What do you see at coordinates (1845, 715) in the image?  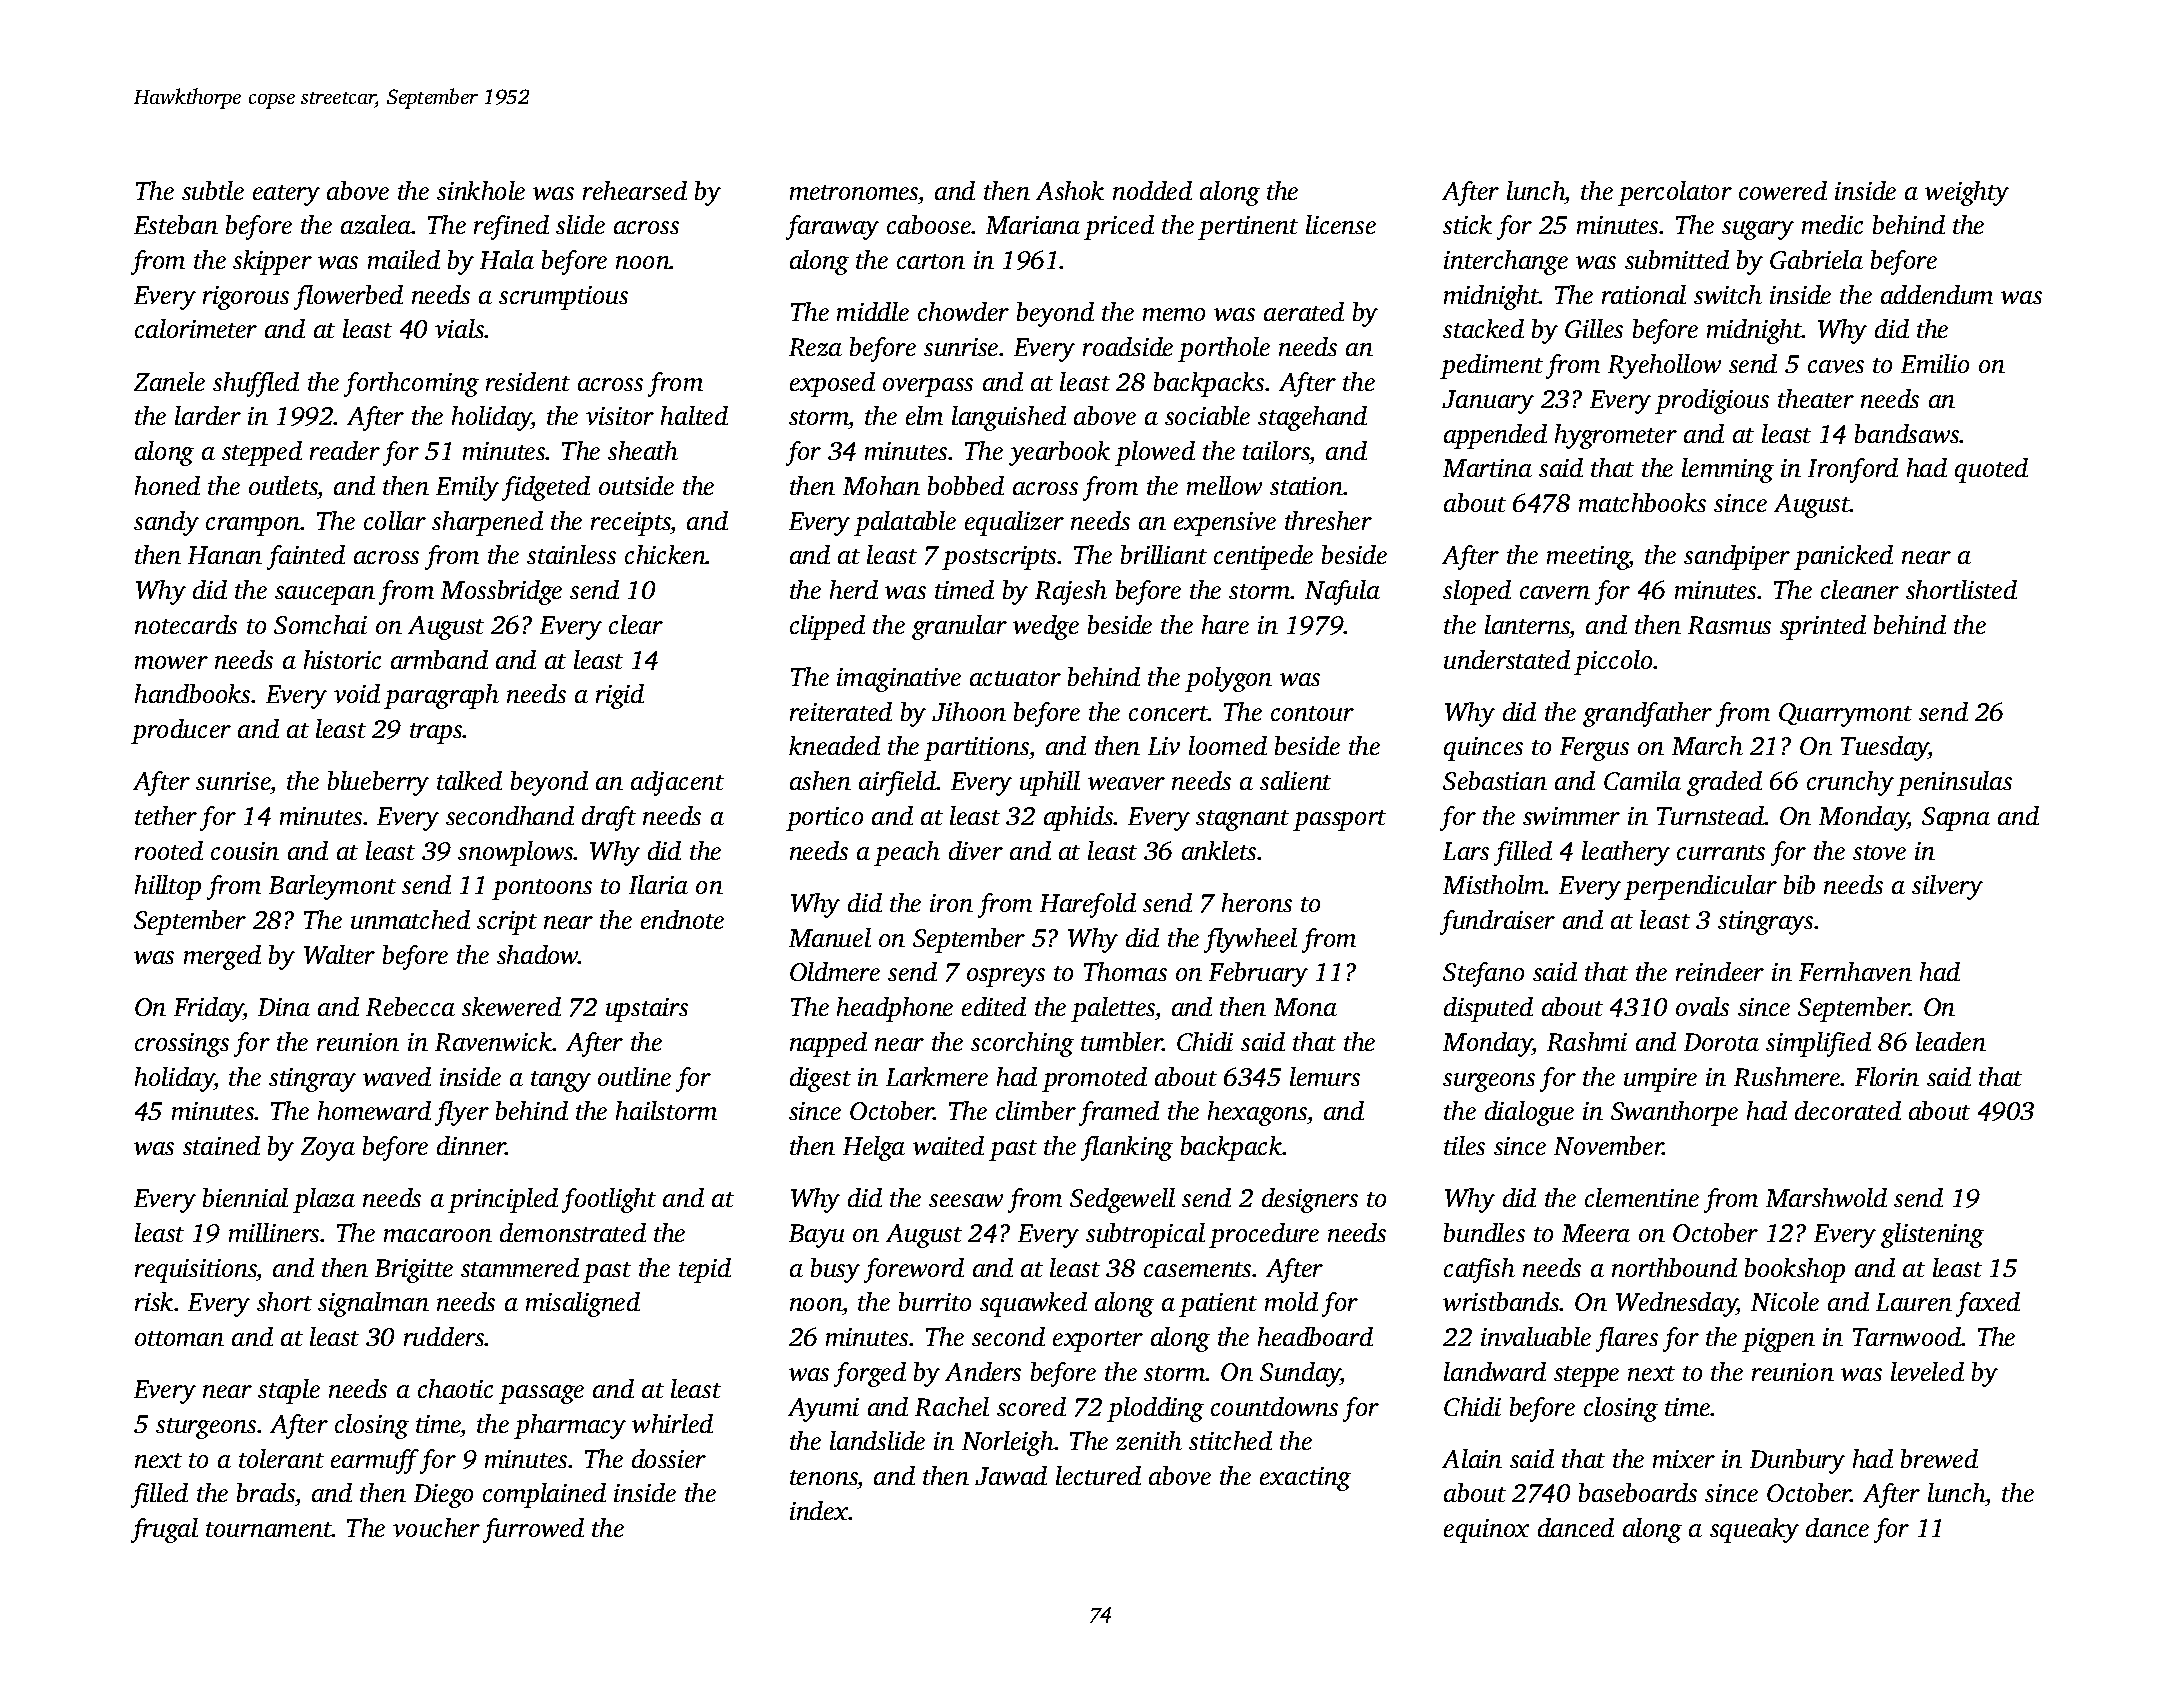 I see `Quarrymont` at bounding box center [1845, 715].
